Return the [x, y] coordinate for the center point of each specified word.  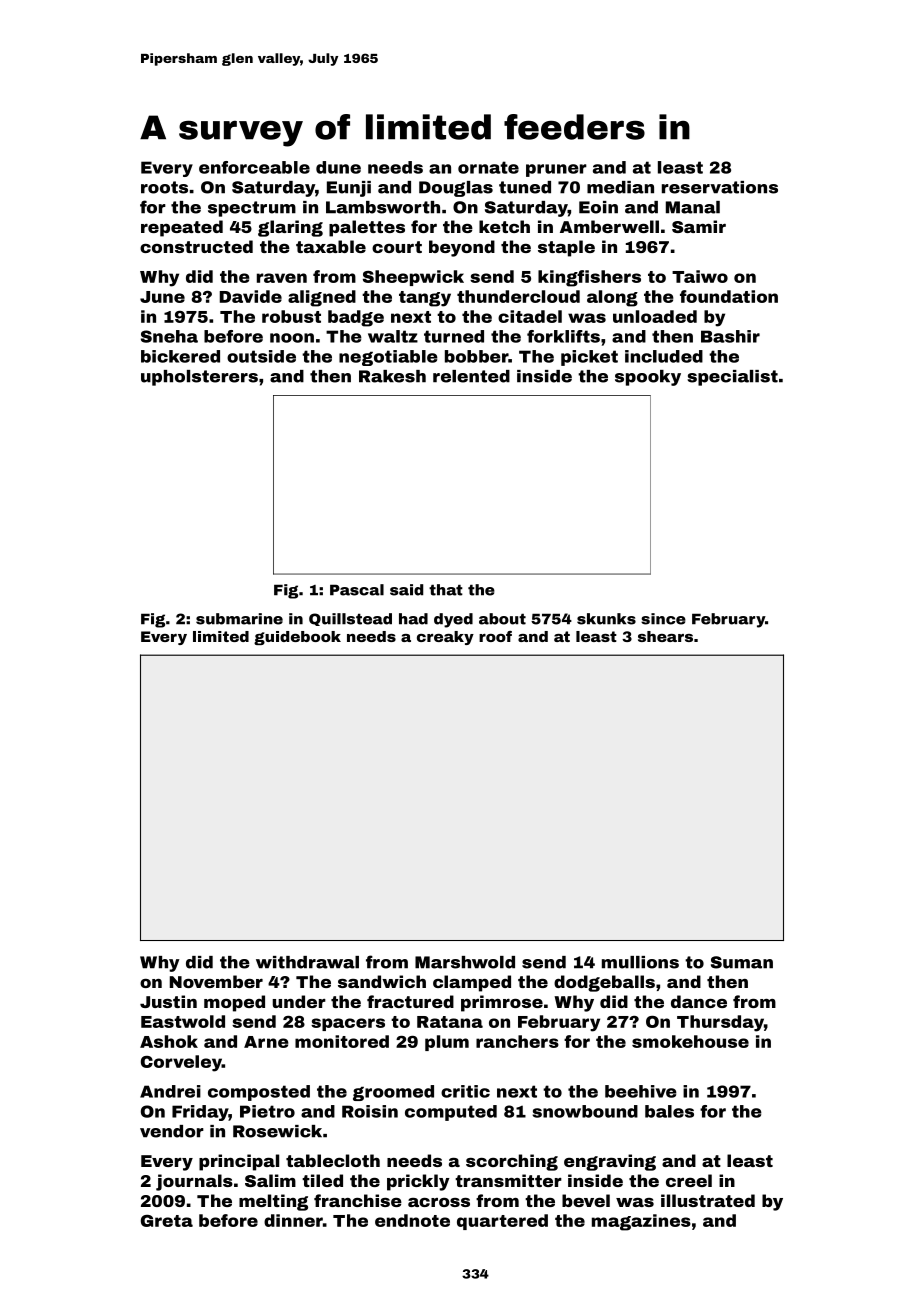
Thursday [720, 1023]
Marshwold [465, 962]
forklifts [563, 336]
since [663, 619]
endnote [412, 1220]
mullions [640, 962]
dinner [293, 1220]
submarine [239, 619]
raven [282, 278]
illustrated [708, 1200]
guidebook [297, 638]
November [216, 981]
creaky [445, 638]
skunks [606, 619]
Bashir [730, 336]
